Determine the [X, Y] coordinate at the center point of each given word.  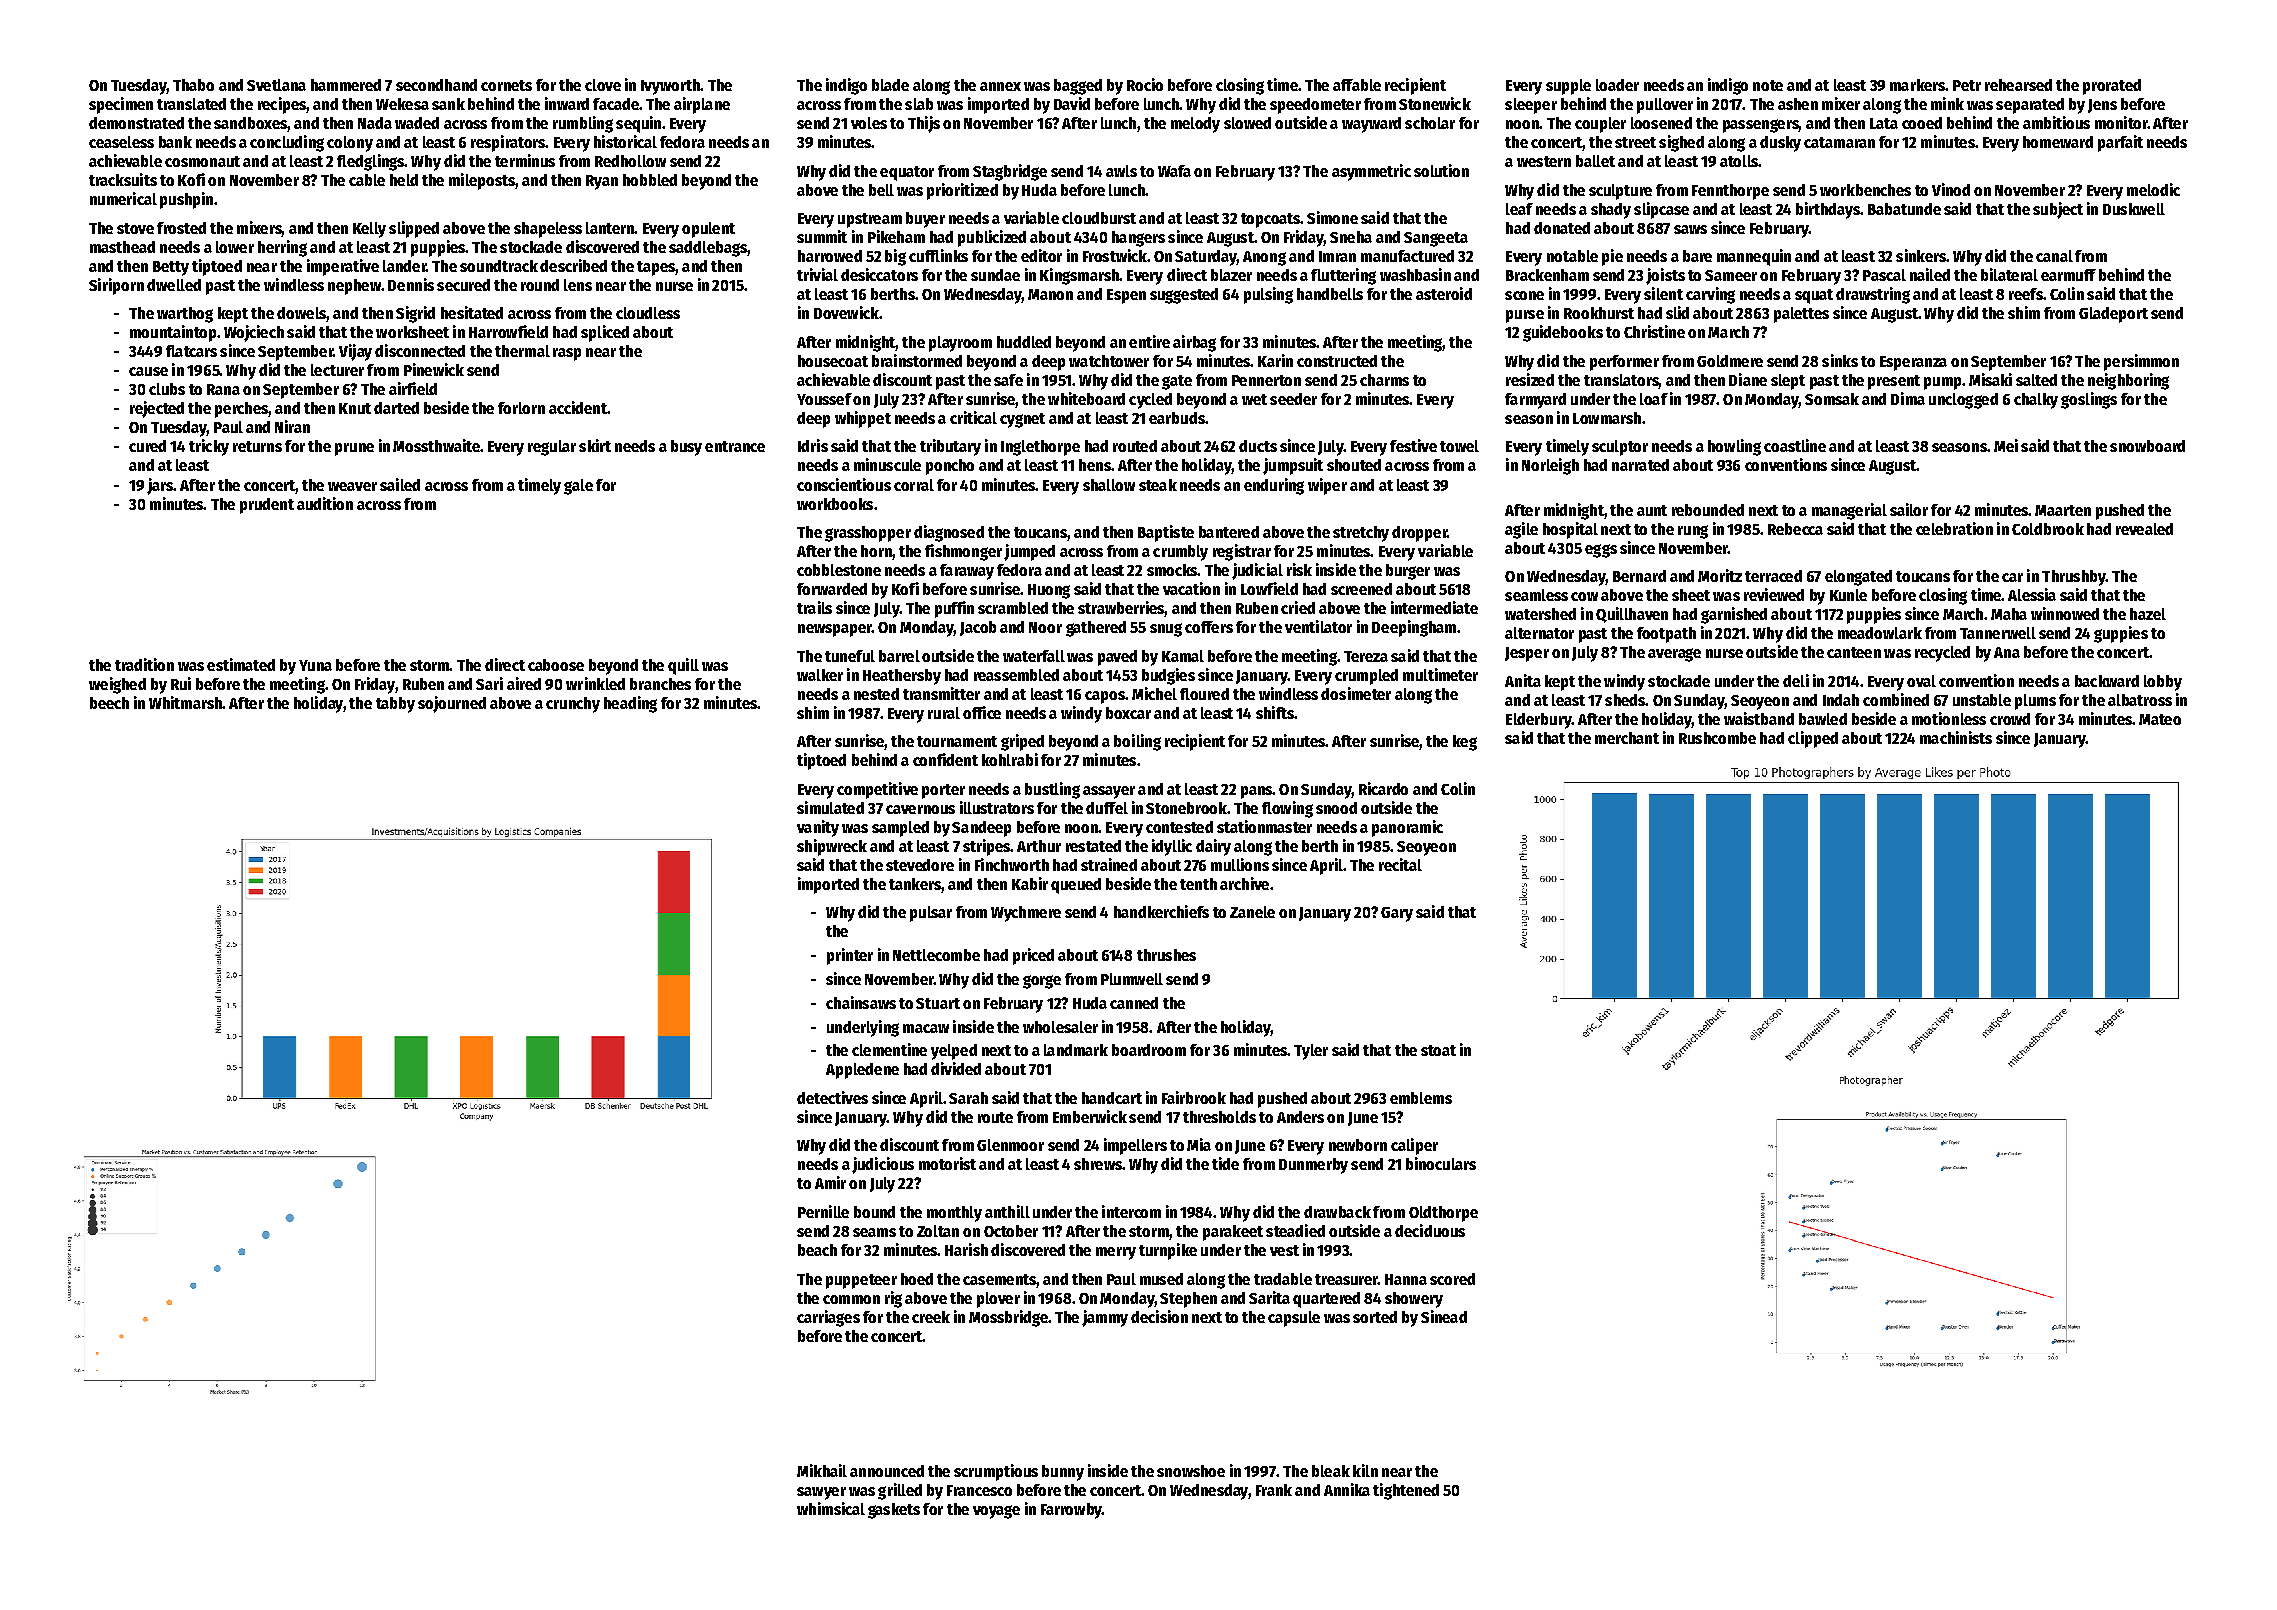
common [851, 1299]
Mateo [2160, 719]
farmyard [1535, 401]
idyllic [1172, 847]
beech [109, 703]
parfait [2120, 143]
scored [1452, 1279]
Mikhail [822, 1470]
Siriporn [116, 286]
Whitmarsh [185, 702]
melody [1195, 125]
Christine [1654, 331]
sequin [638, 124]
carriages [828, 1318]
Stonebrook [1186, 808]
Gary [1397, 914]
